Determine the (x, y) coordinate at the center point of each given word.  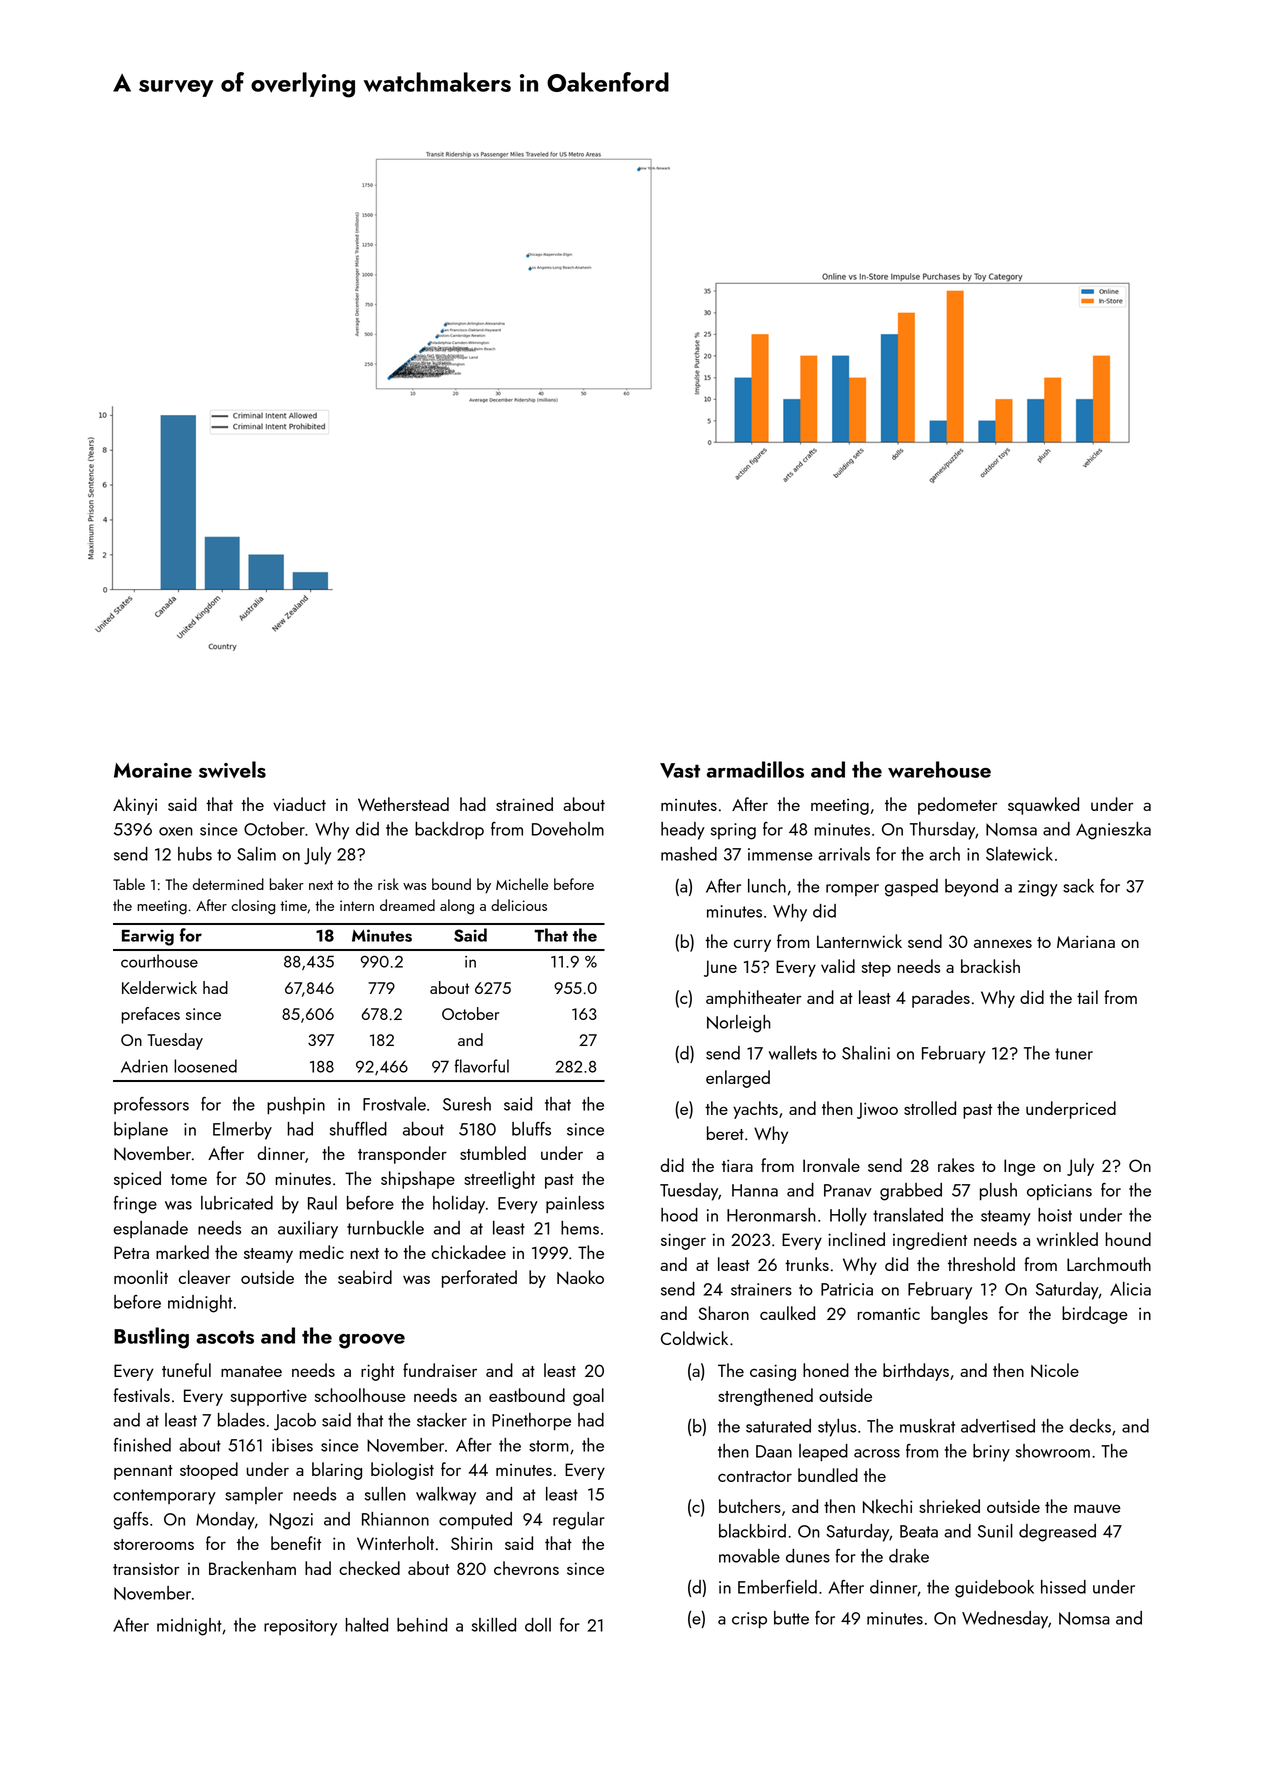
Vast (680, 770)
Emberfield (777, 1587)
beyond (971, 888)
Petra (131, 1252)
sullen (385, 1494)
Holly (848, 1217)
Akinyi (135, 806)
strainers (761, 1289)
